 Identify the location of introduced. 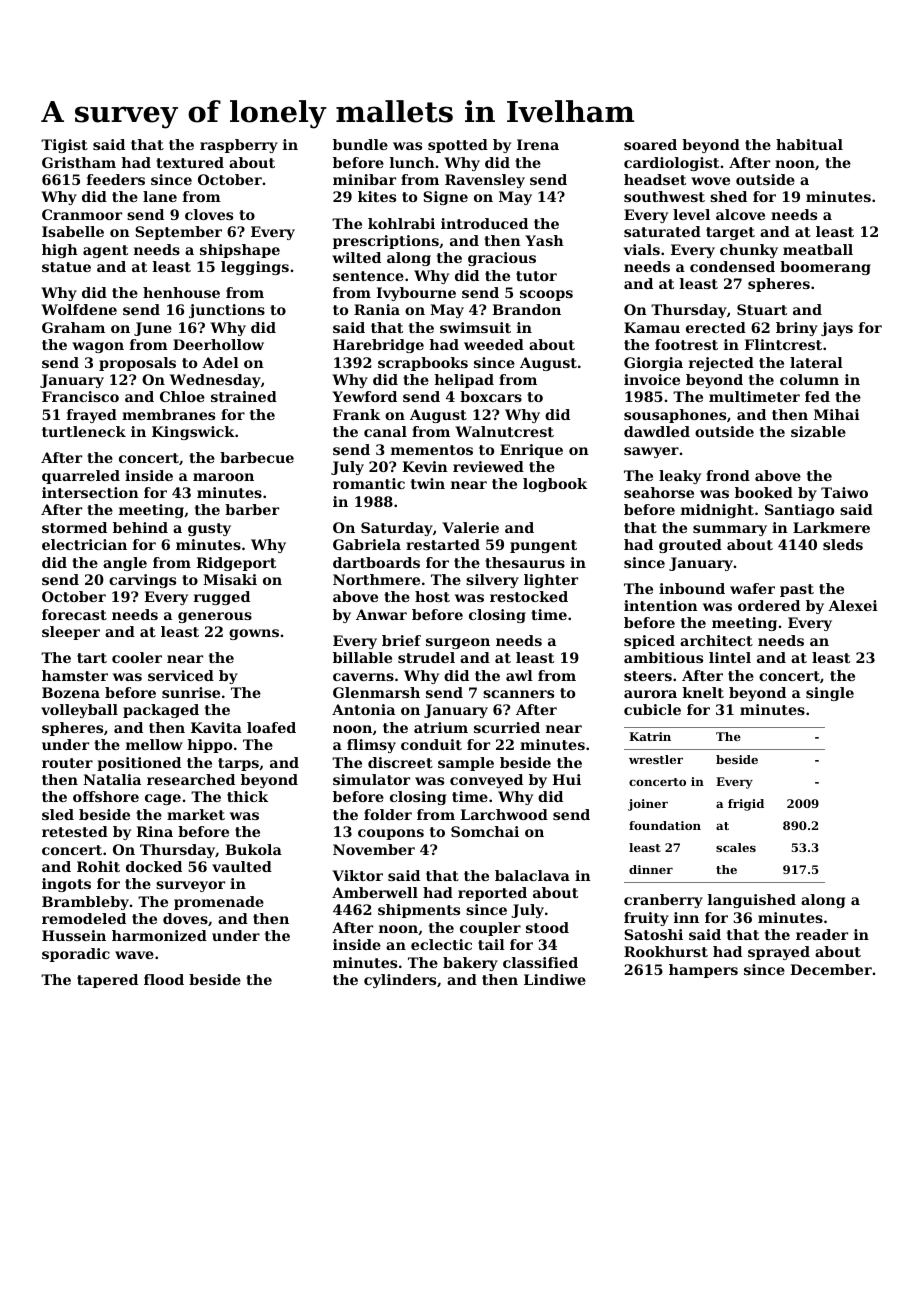
(484, 223).
